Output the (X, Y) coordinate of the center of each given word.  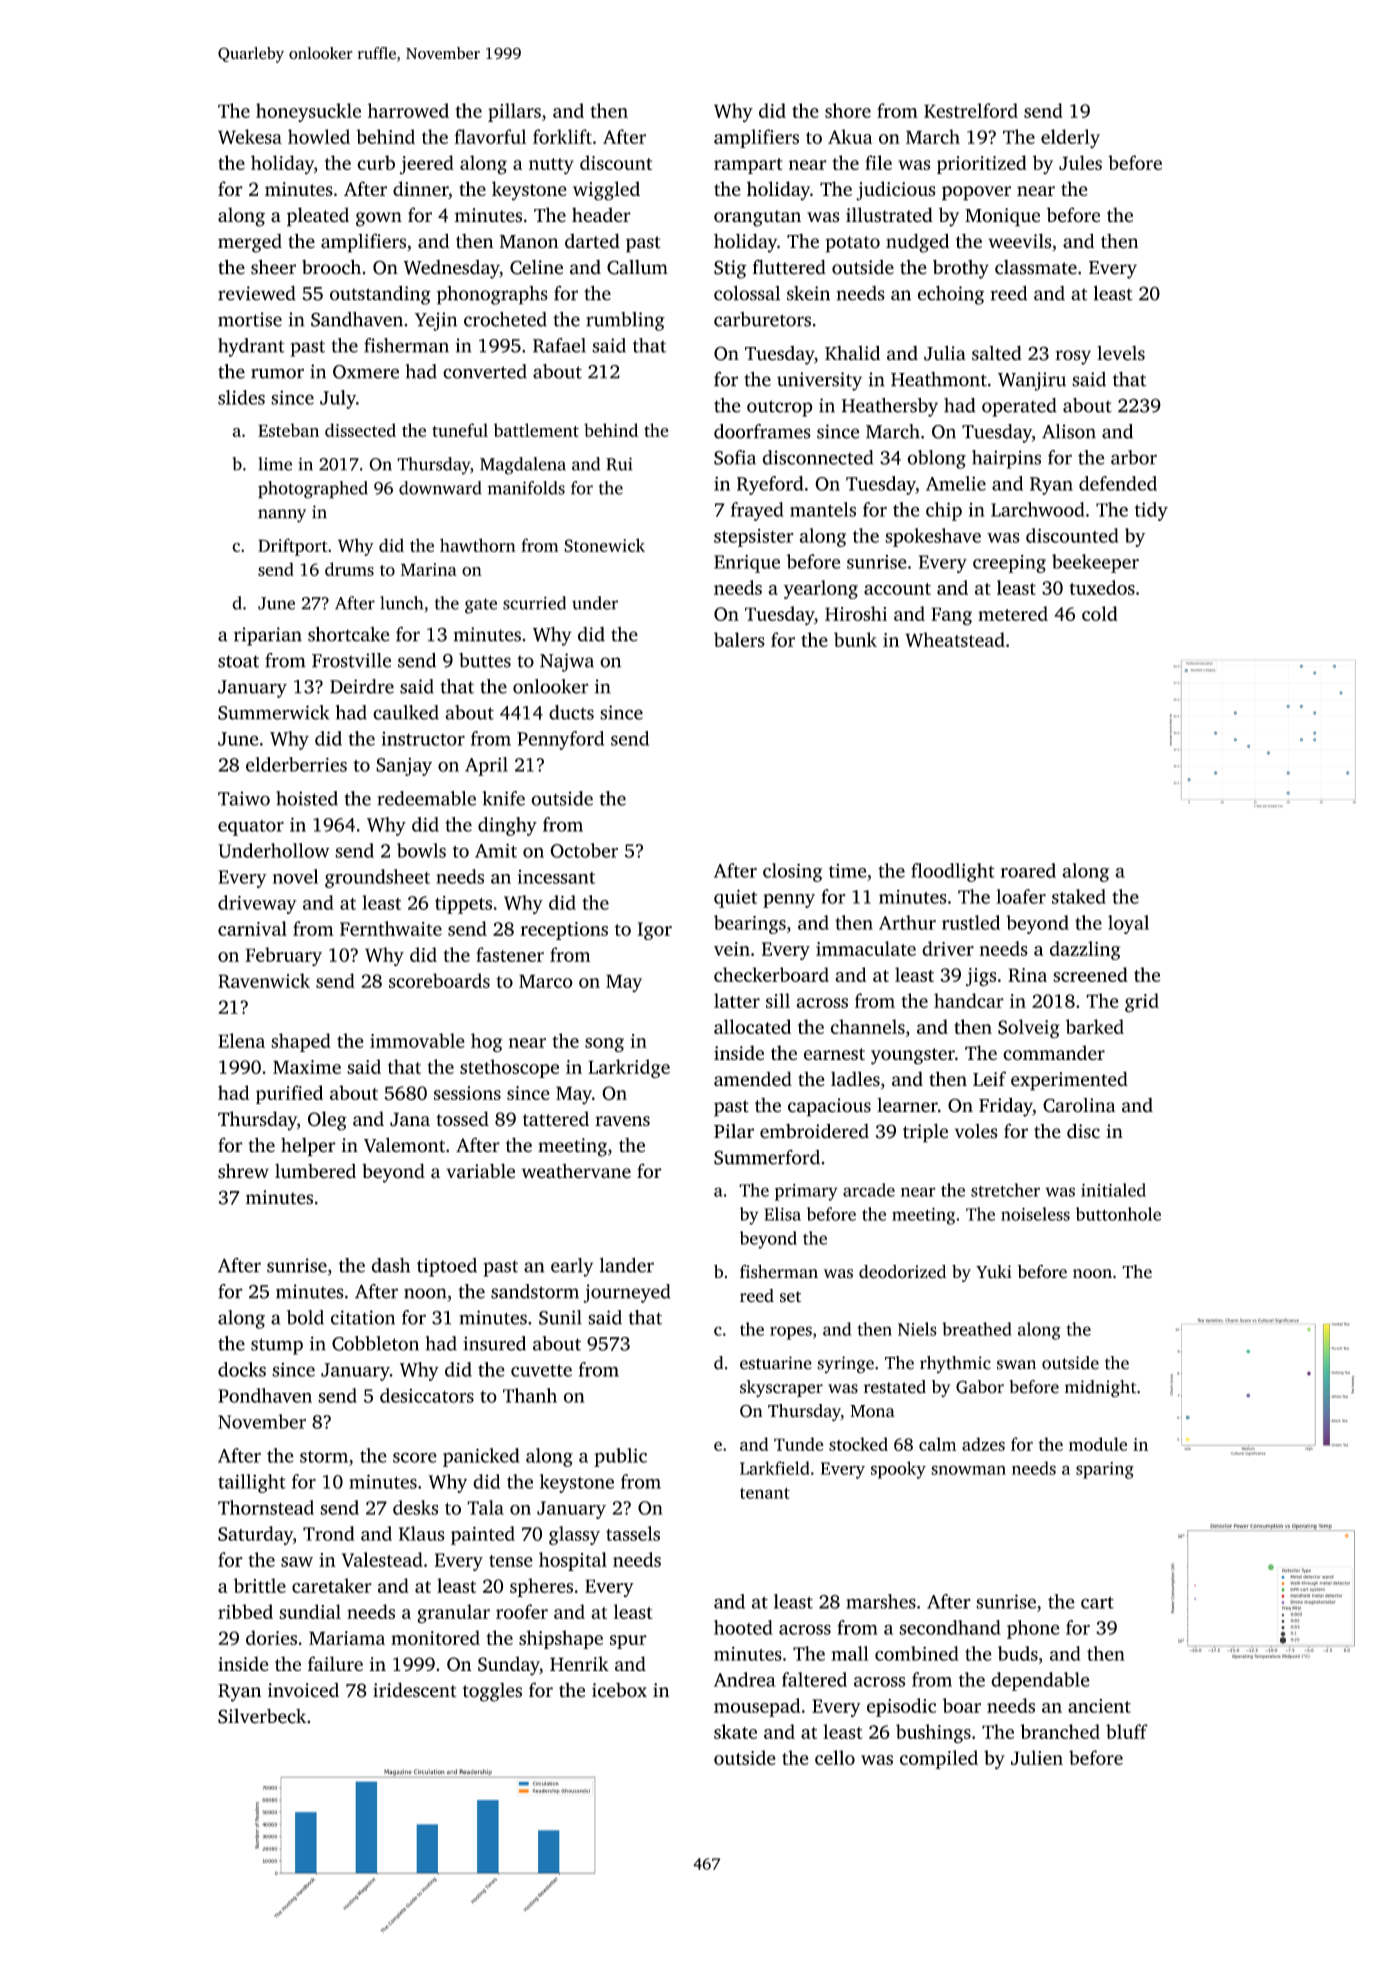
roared (1028, 870)
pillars (514, 112)
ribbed (245, 1611)
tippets (463, 905)
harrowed (408, 110)
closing (792, 872)
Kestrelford (971, 110)
